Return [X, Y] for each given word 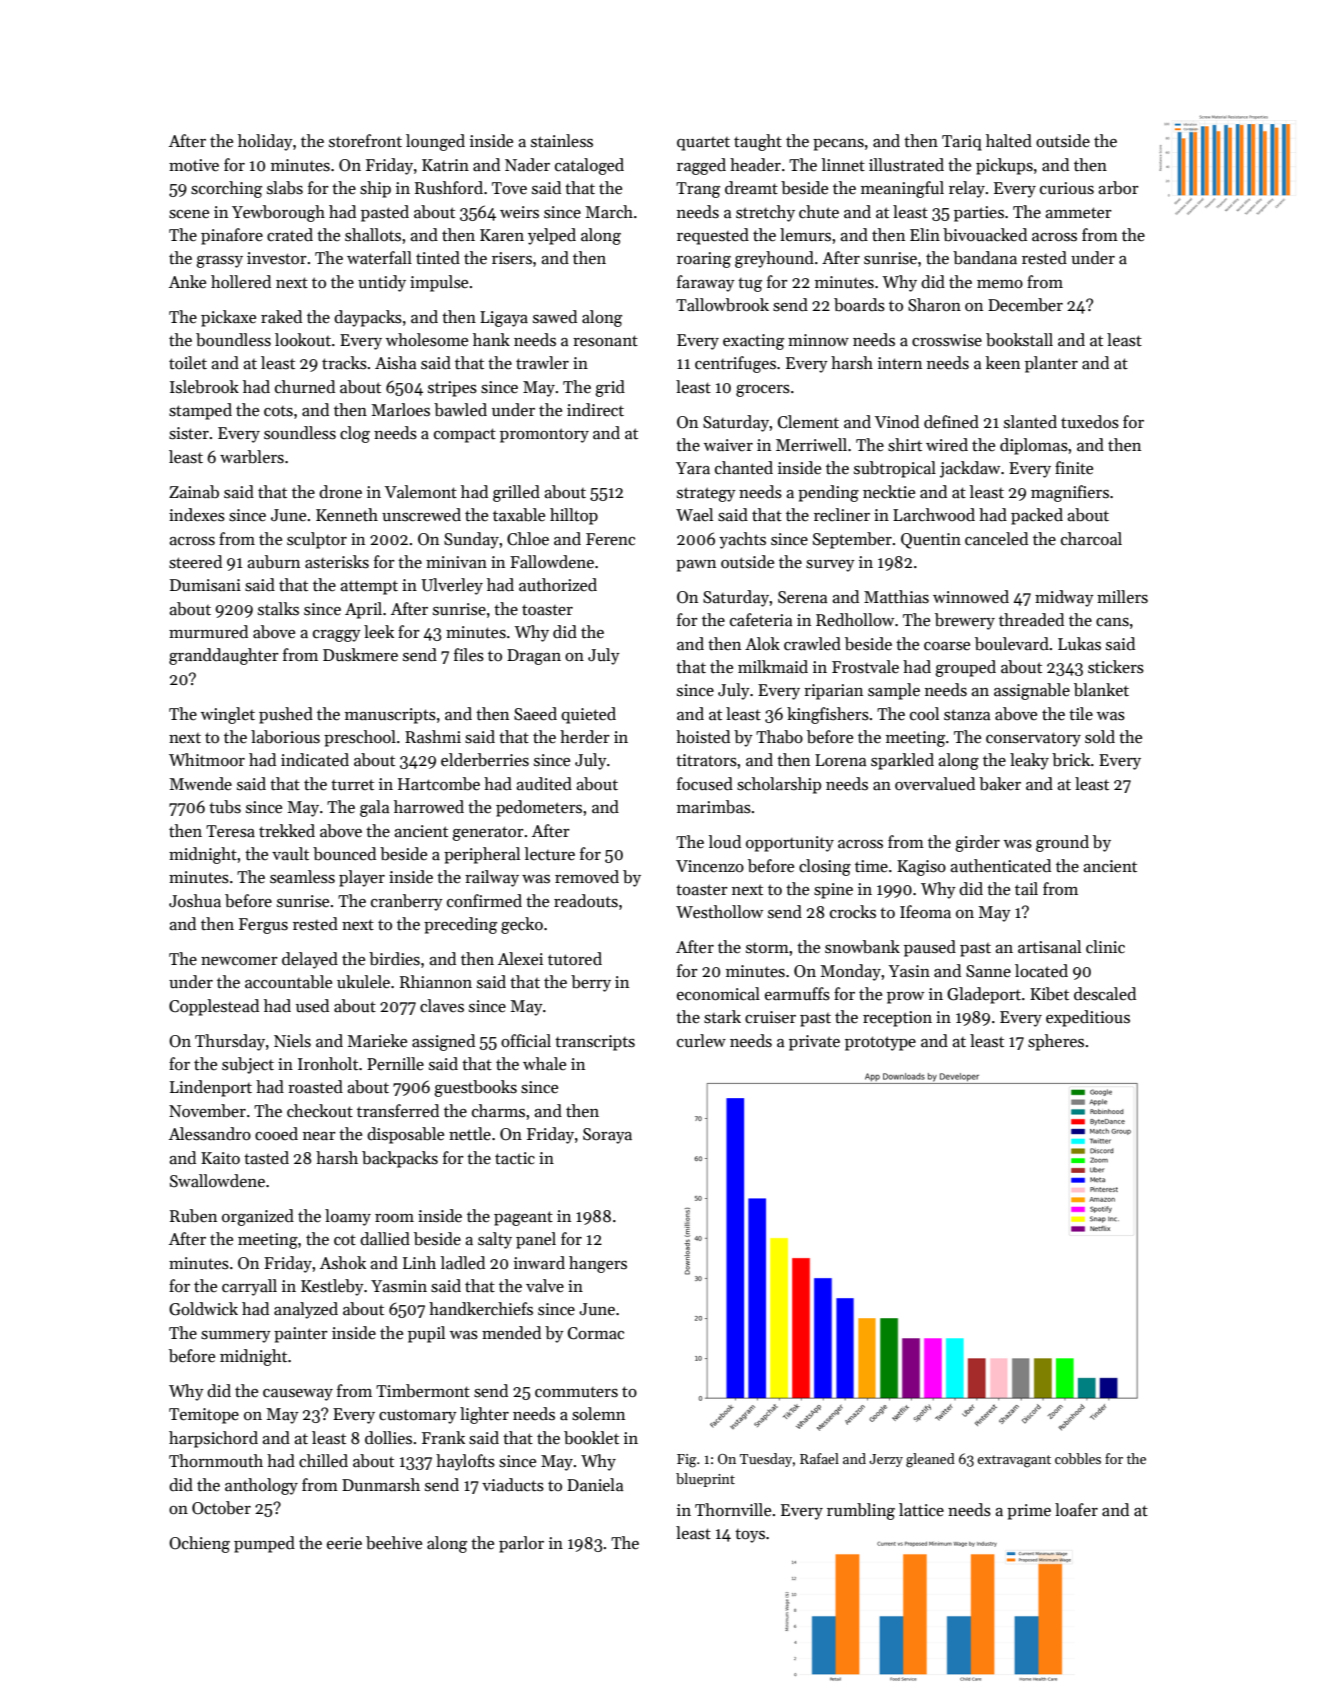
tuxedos [1090, 422]
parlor [521, 1544]
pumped [264, 1544]
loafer [1076, 1510]
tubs [225, 807]
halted [1009, 141]
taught [758, 142]
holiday [265, 142]
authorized [558, 585]
